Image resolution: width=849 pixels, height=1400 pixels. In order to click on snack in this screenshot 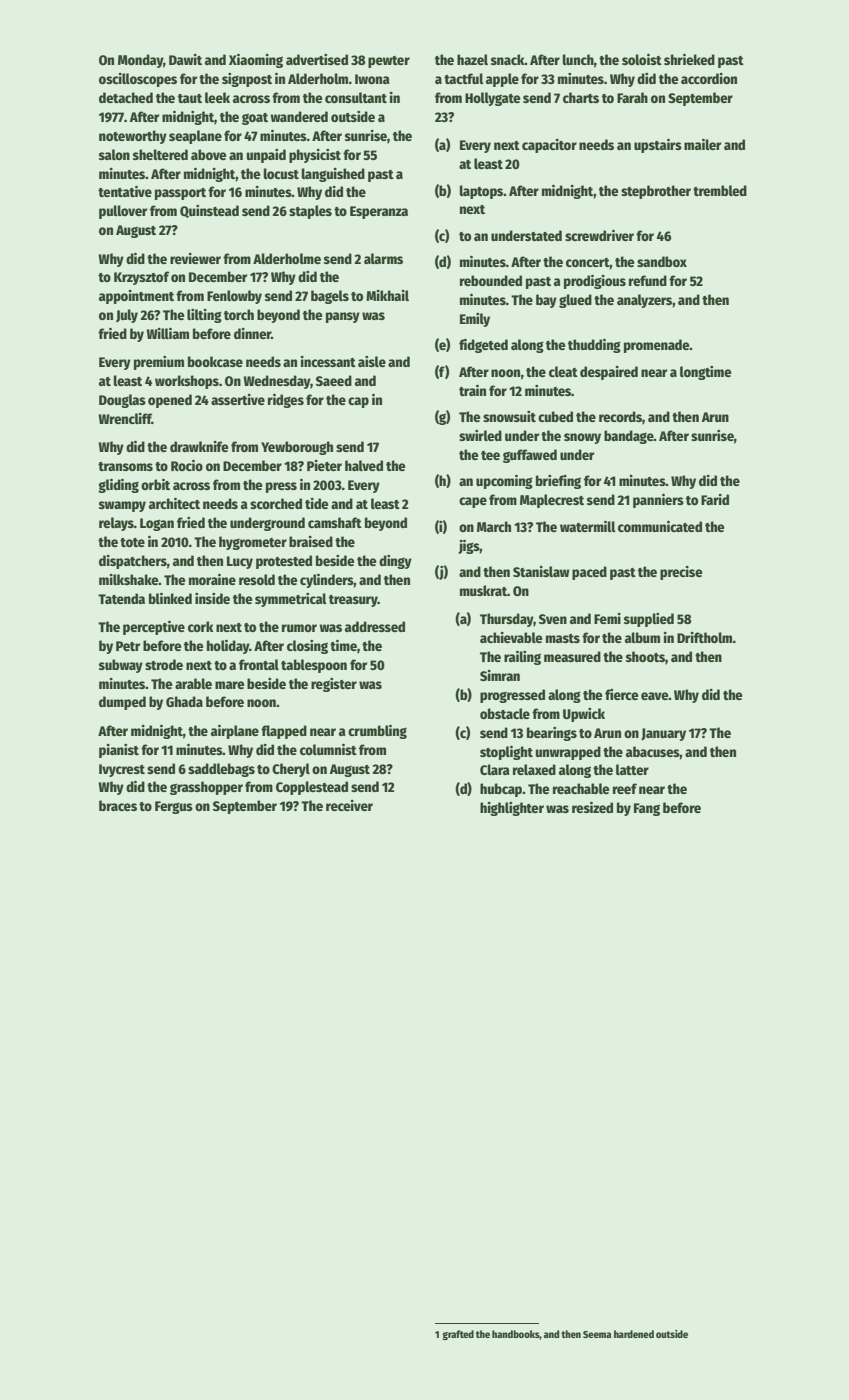, I will do `click(508, 59)`.
